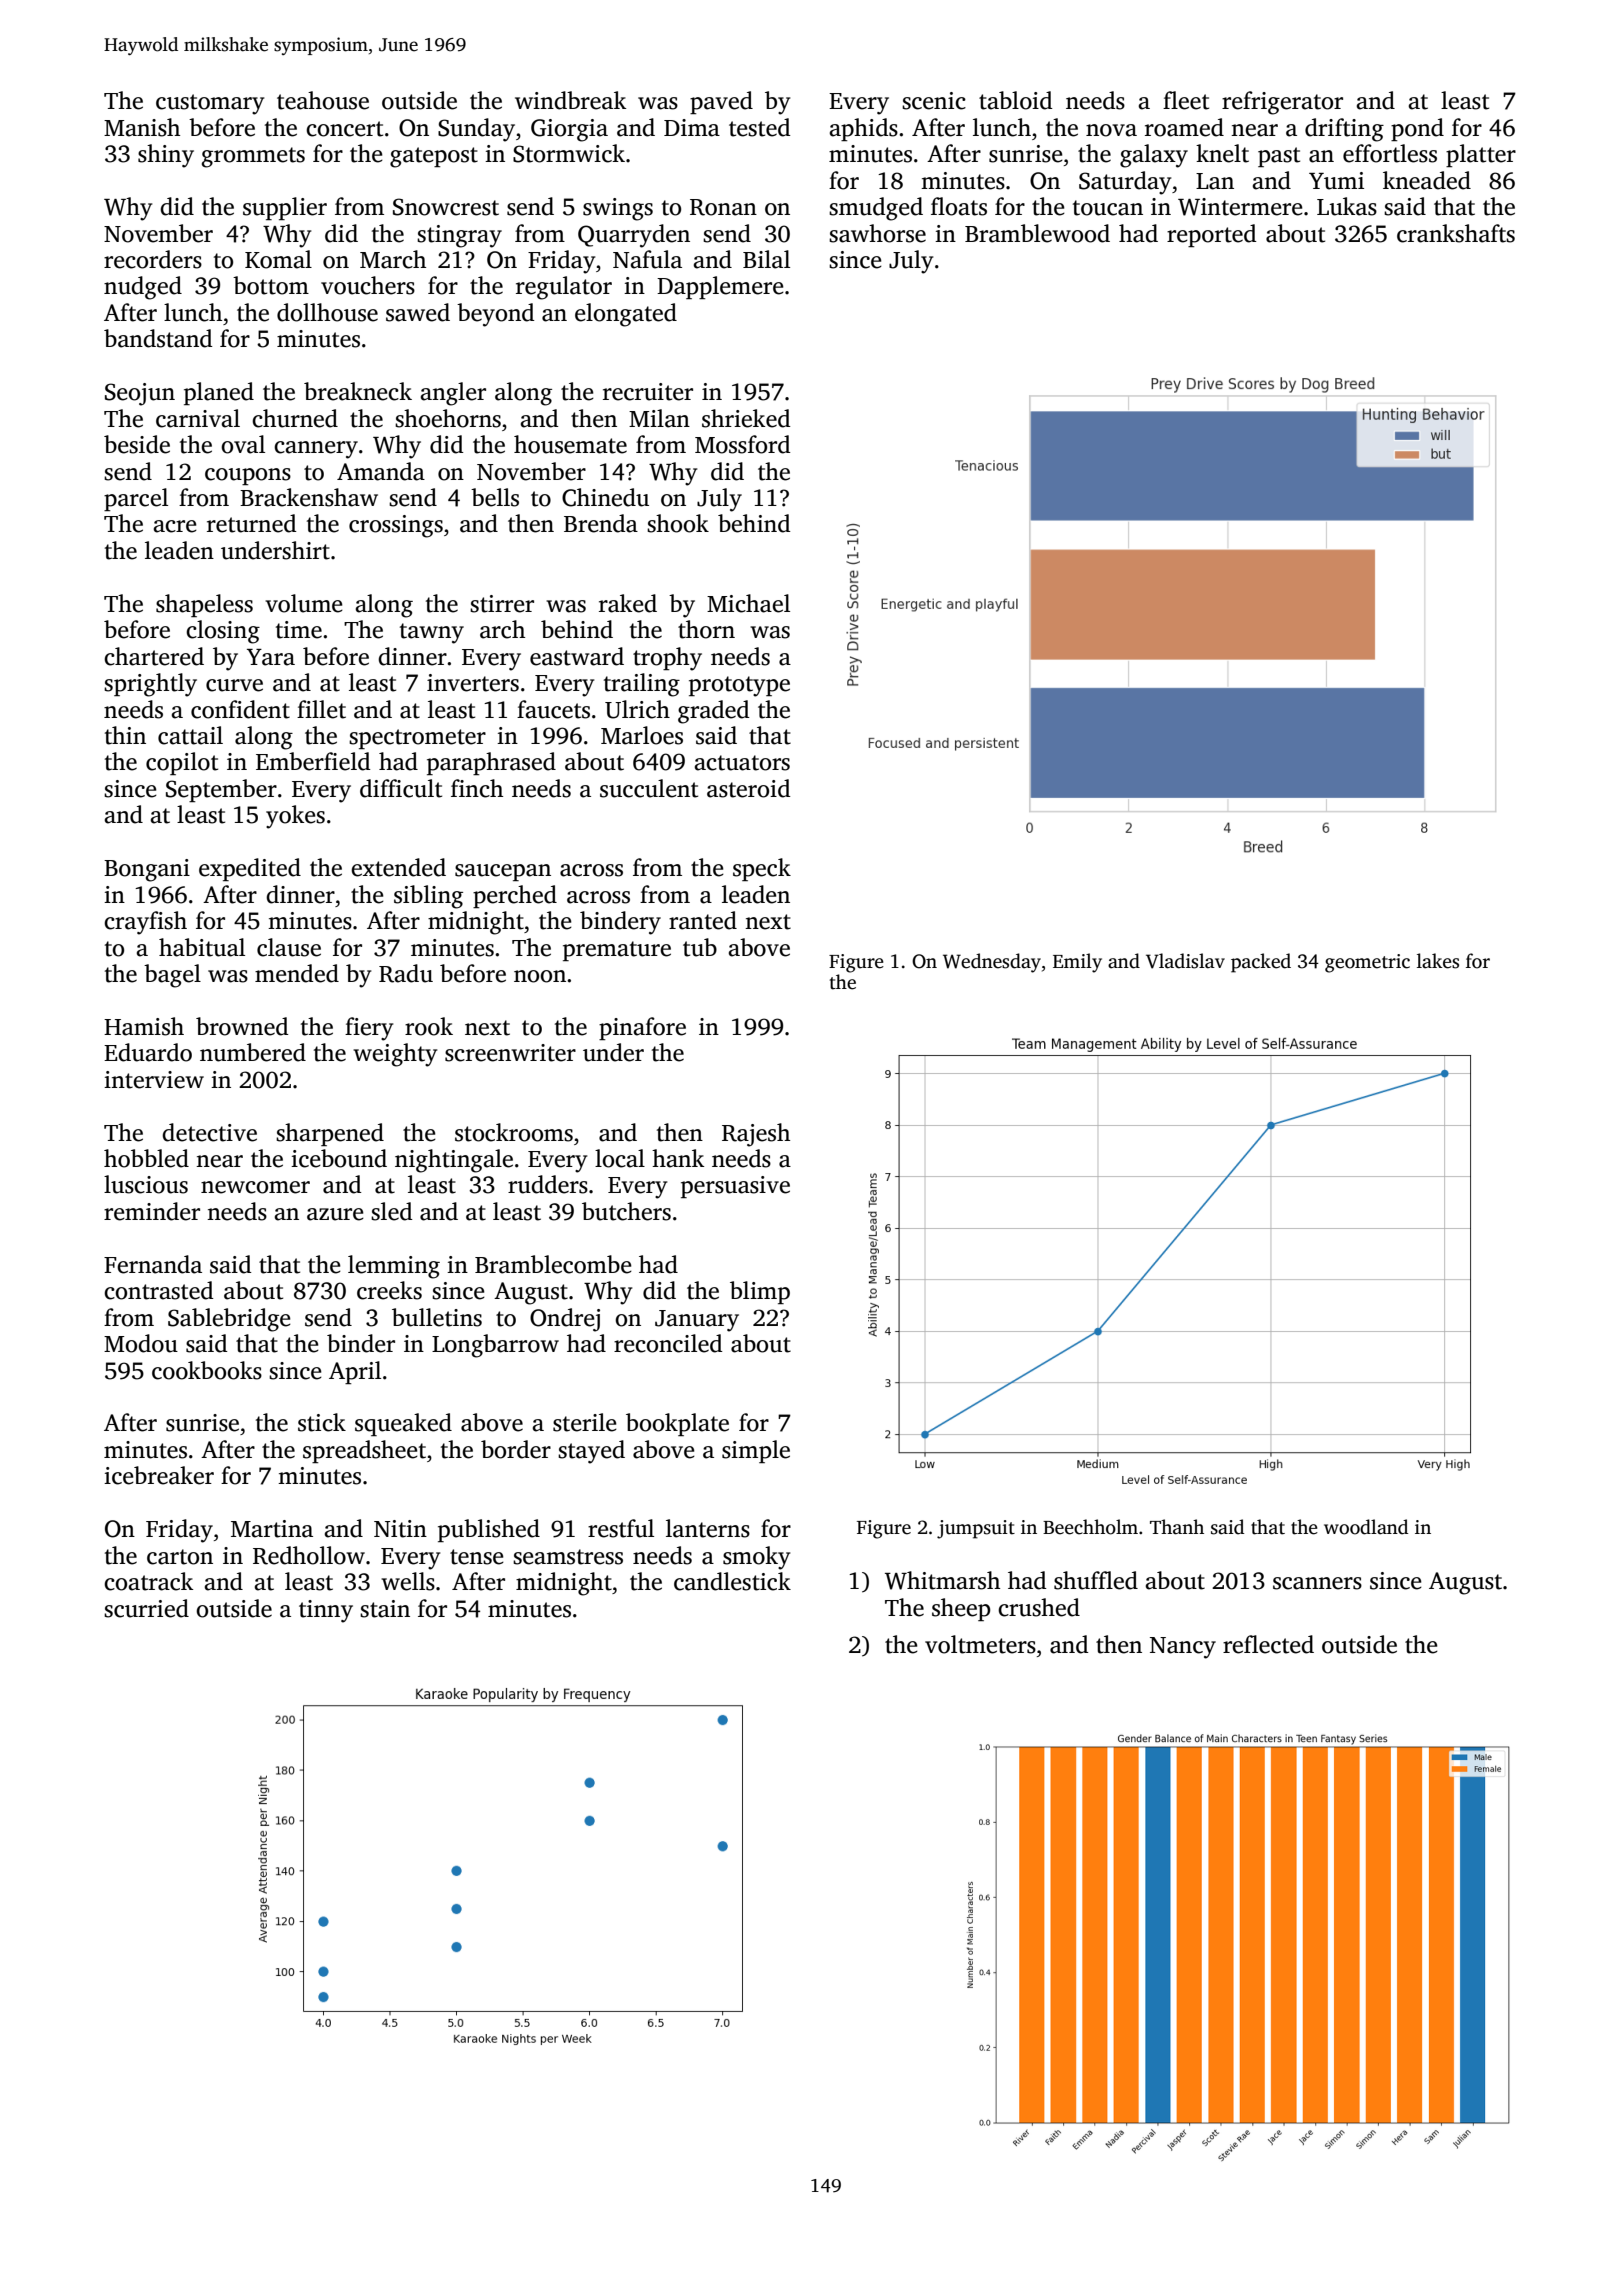  Describe the element at coordinates (756, 1135) in the screenshot. I see `Rajesh` at that location.
